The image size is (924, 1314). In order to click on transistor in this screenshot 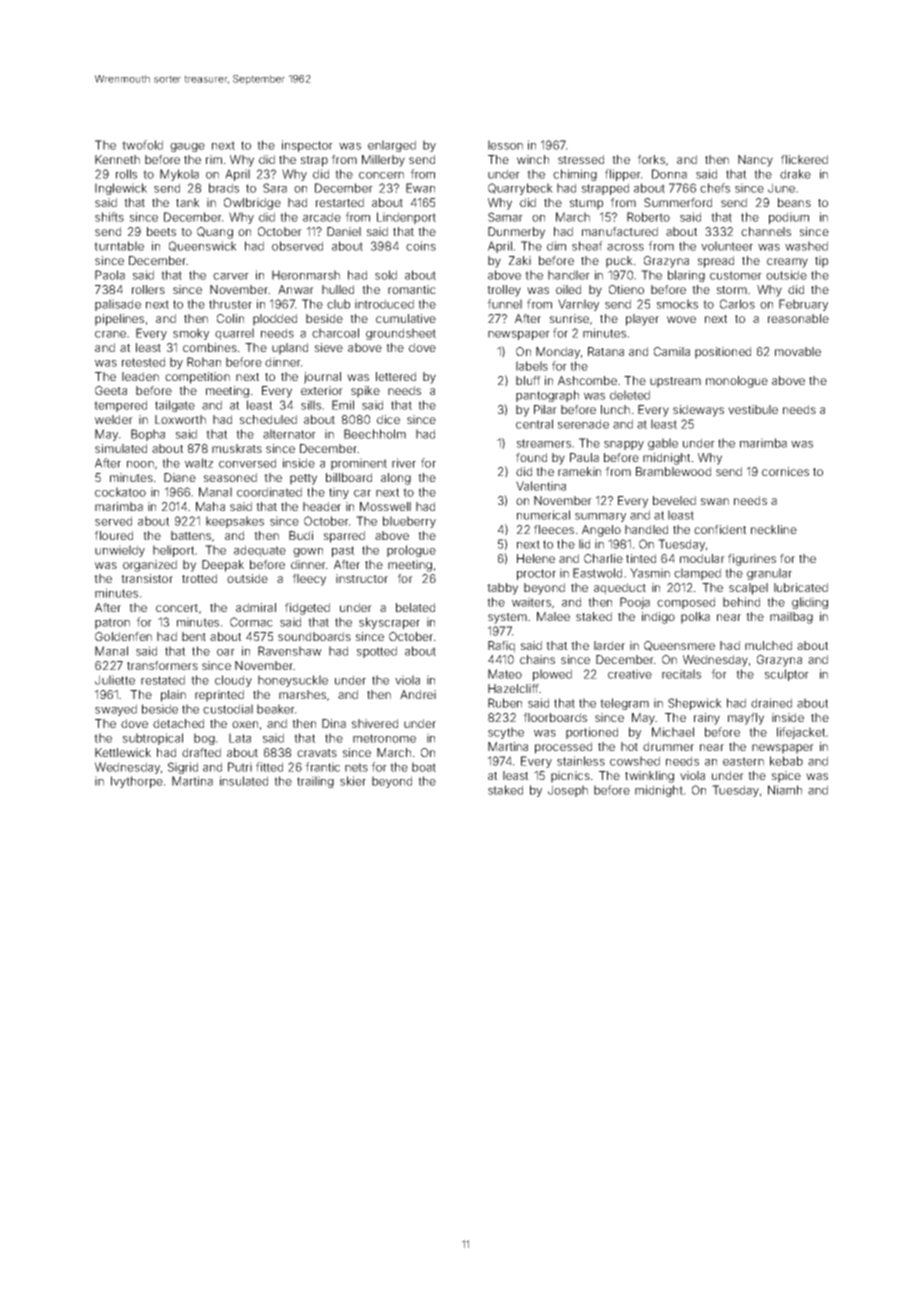, I will do `click(147, 578)`.
